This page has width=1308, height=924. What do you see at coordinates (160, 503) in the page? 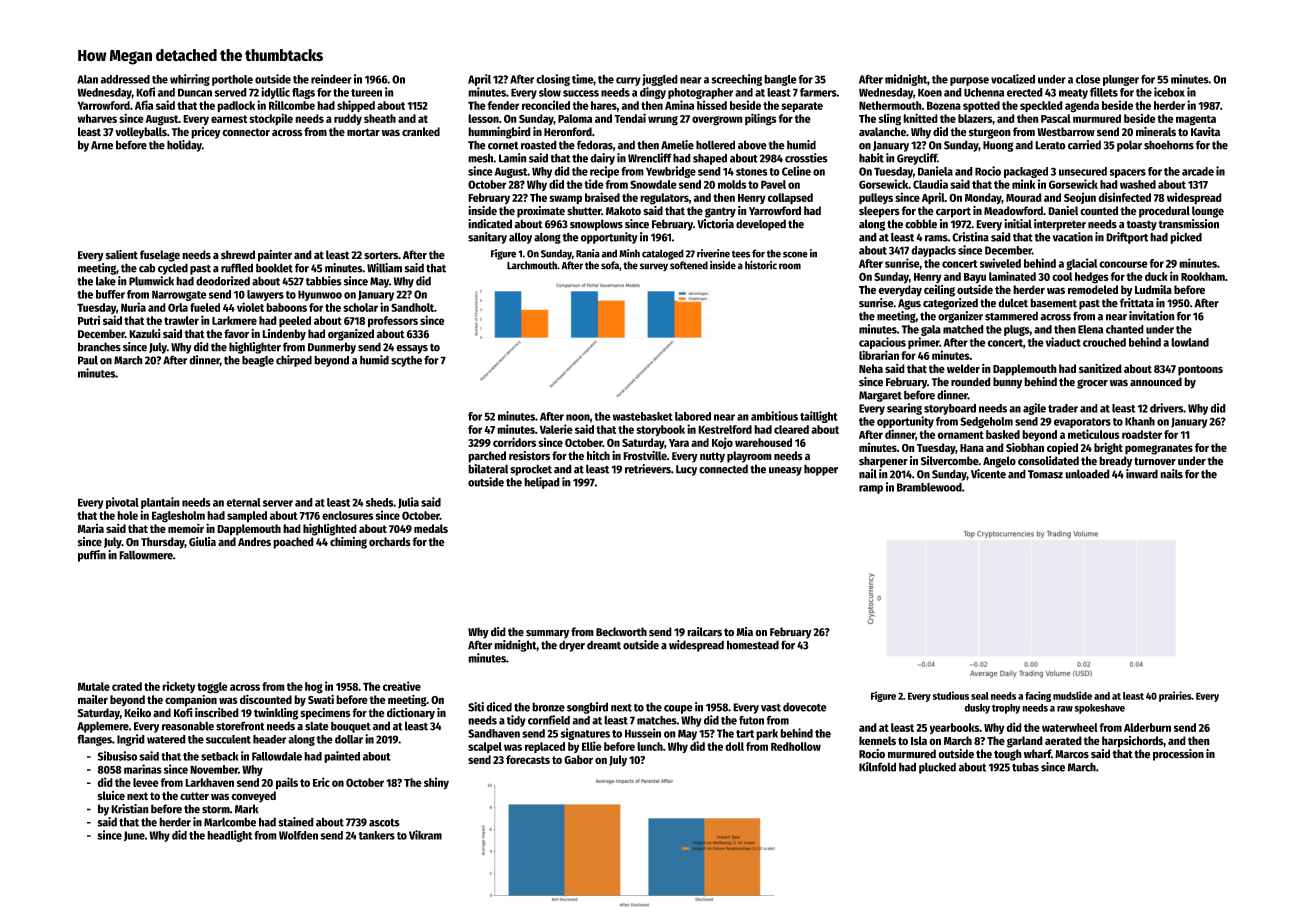
I see `plantain` at bounding box center [160, 503].
